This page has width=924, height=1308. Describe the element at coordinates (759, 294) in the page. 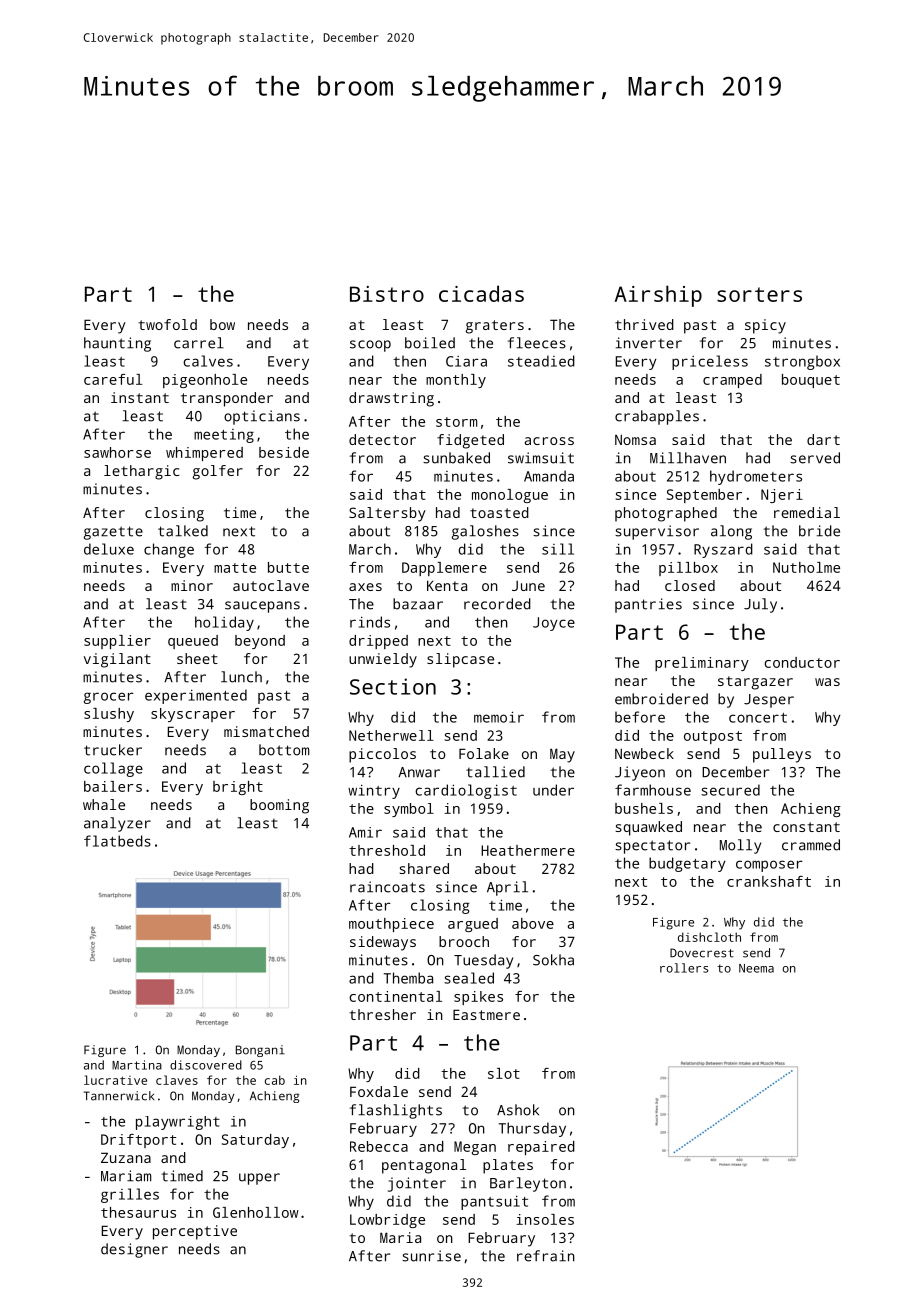

I see `sorters` at that location.
